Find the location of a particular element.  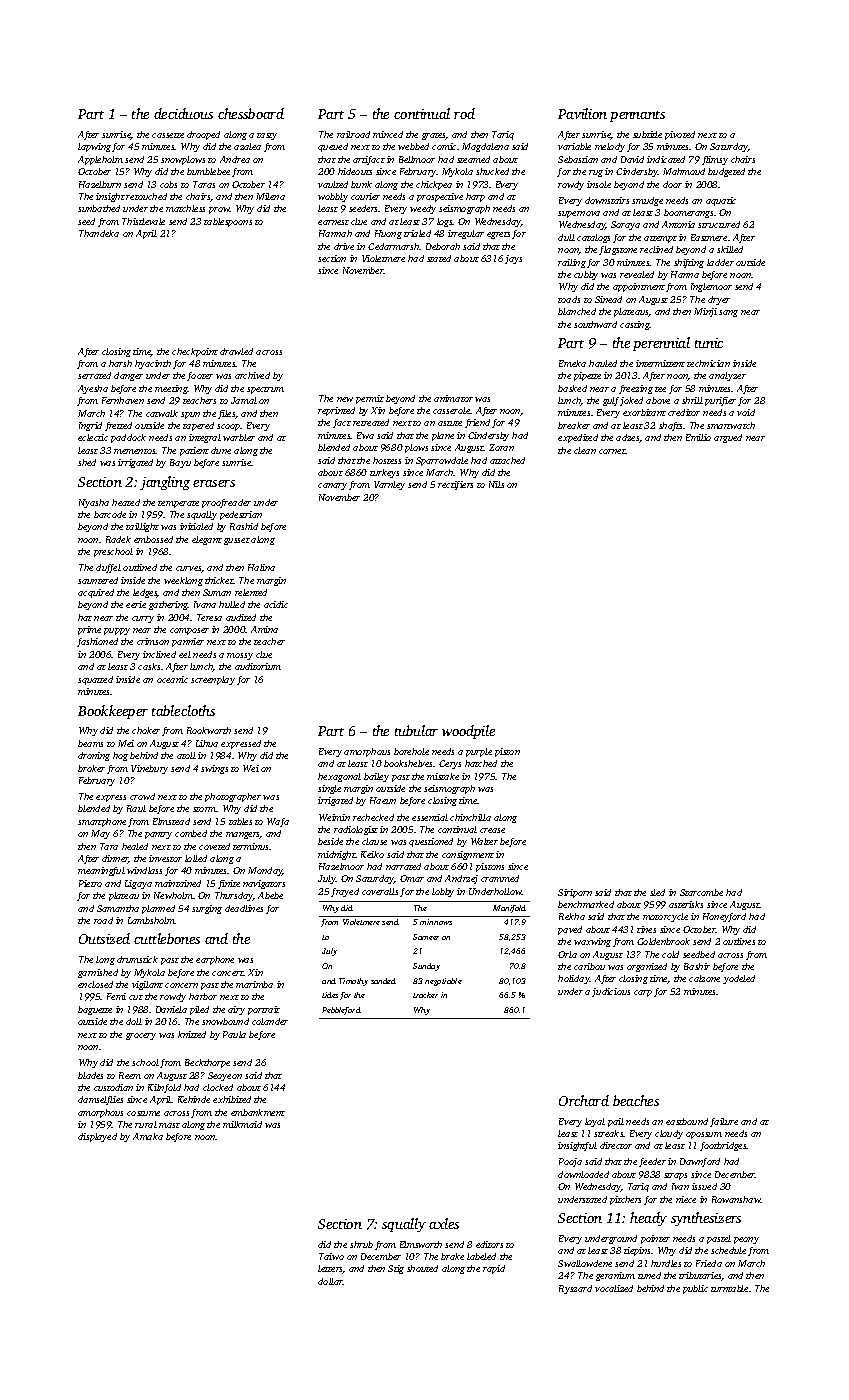

prime is located at coordinates (89, 630).
